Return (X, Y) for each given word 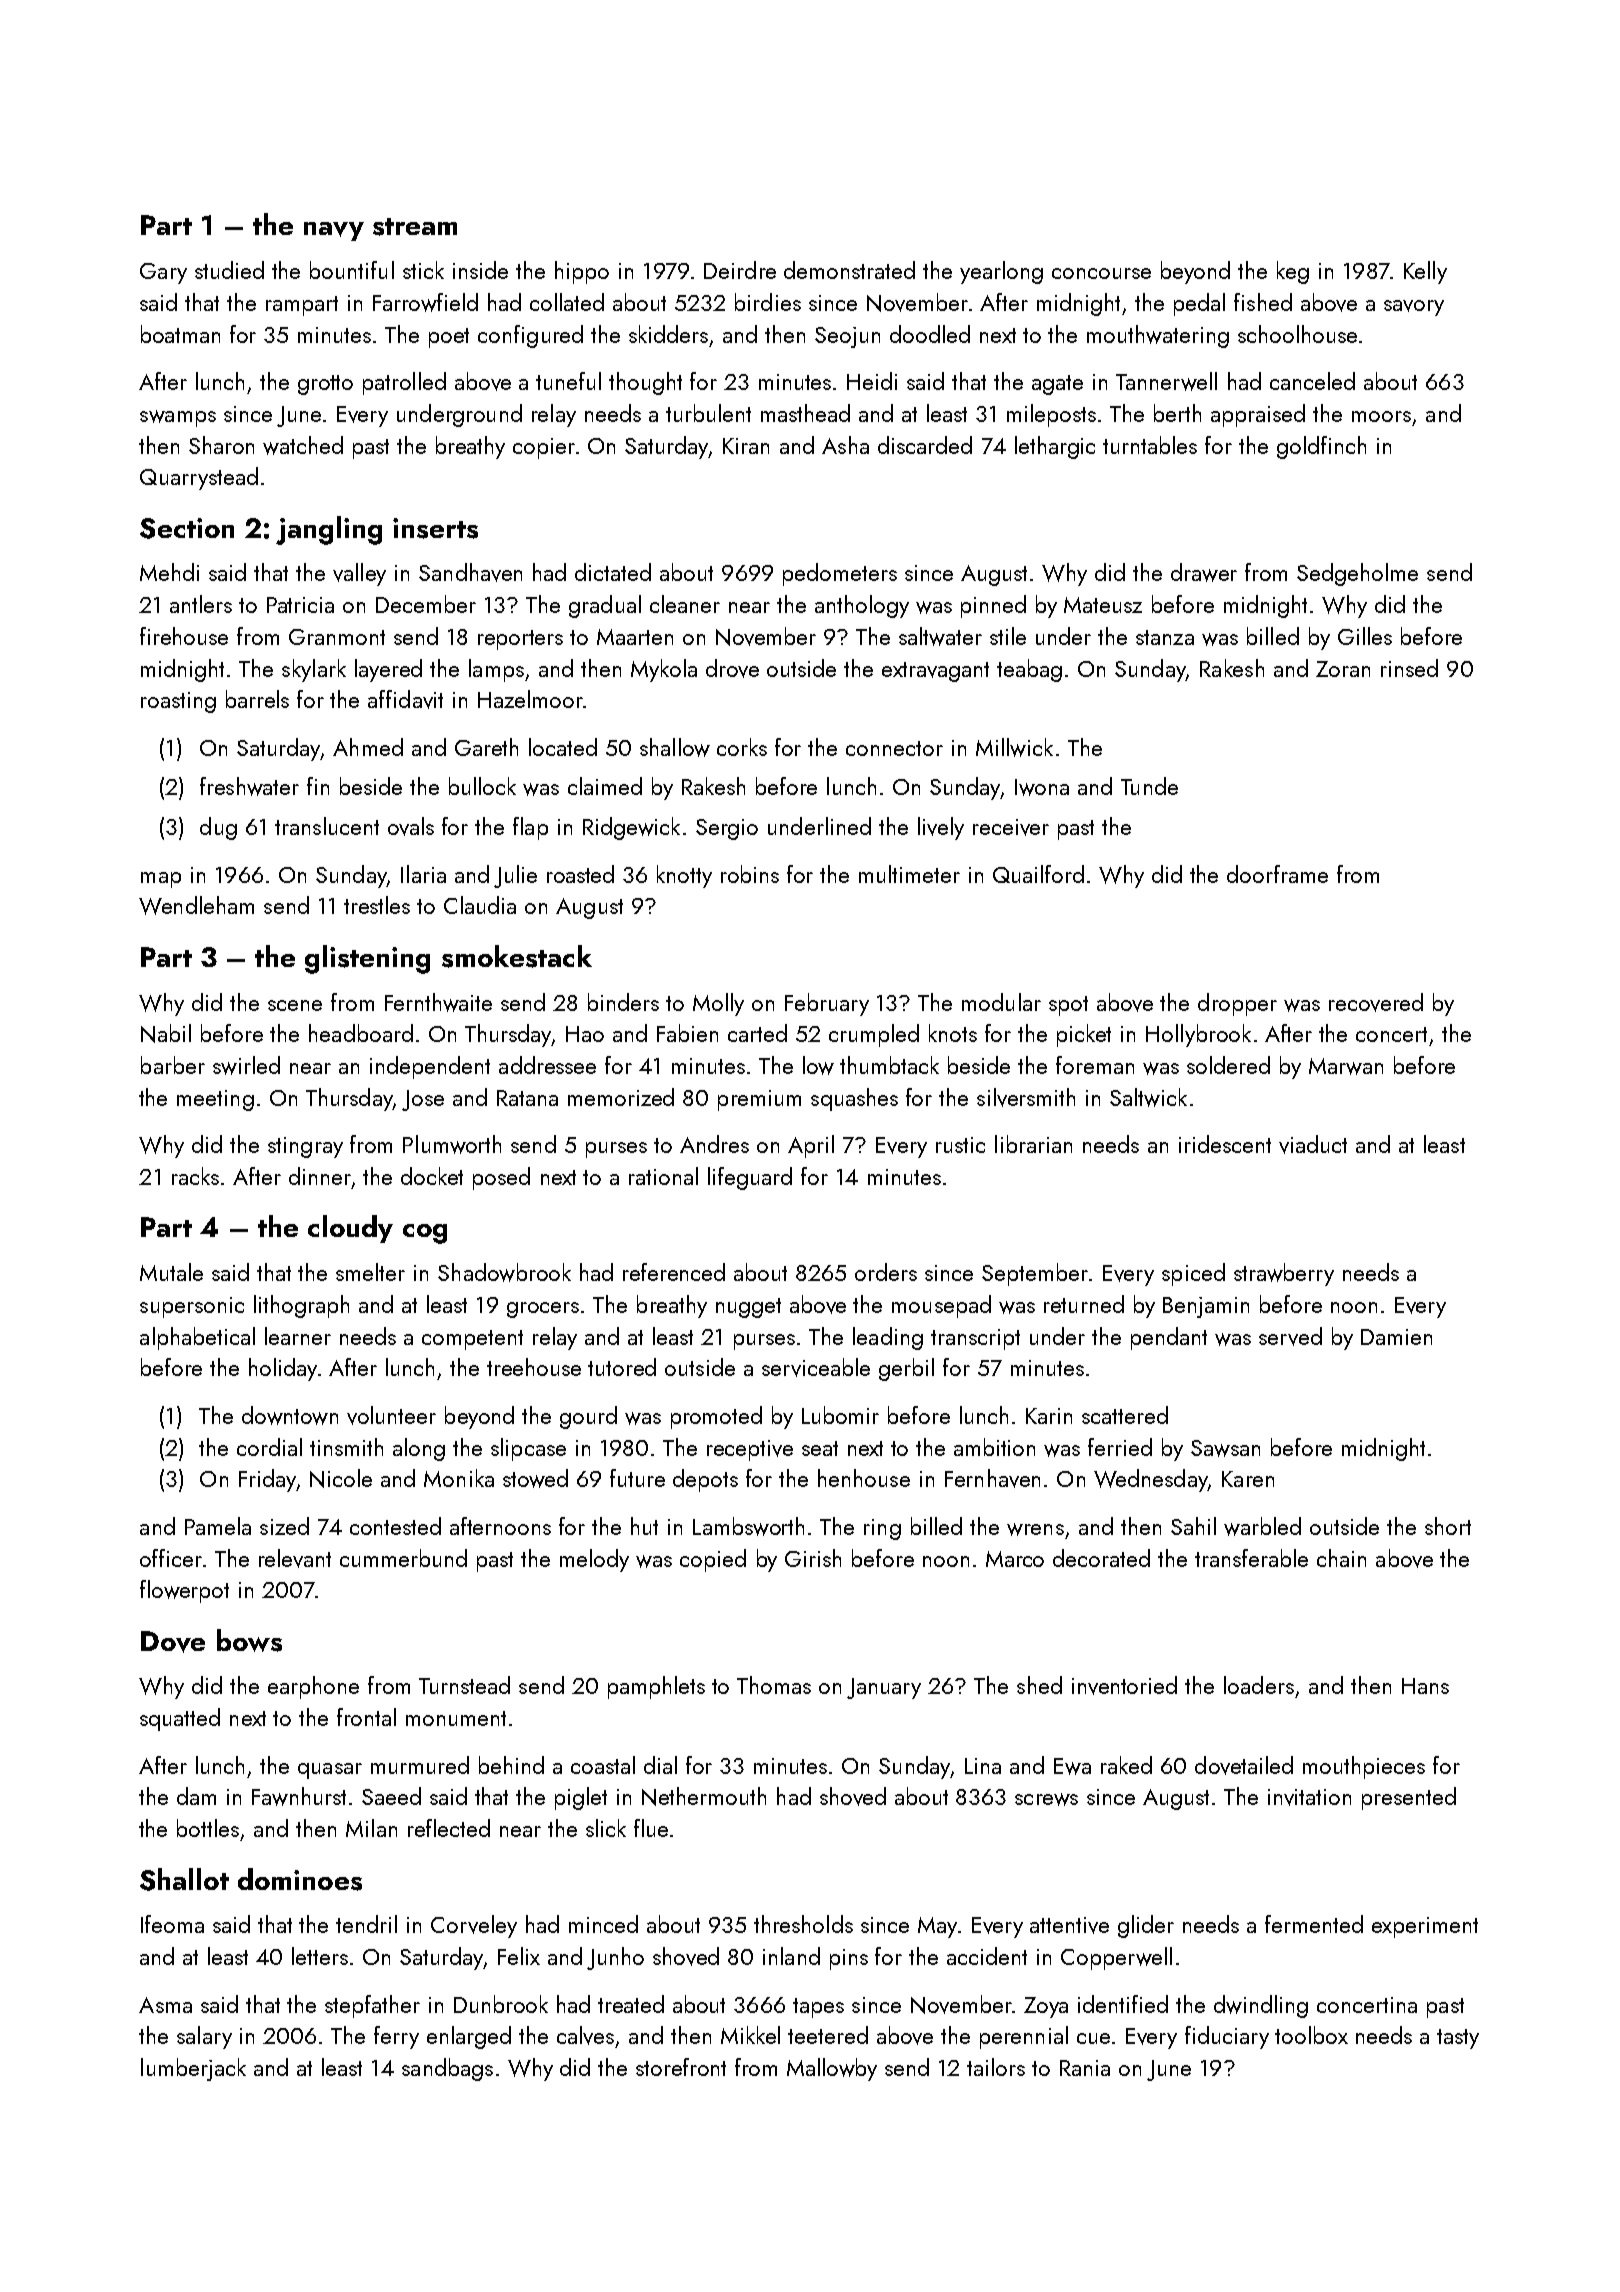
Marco (1015, 1559)
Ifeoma (172, 1924)
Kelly (1425, 272)
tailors (996, 2067)
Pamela (218, 1526)
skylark (314, 670)
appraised (1258, 415)
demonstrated (849, 270)
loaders (1259, 1685)
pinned (993, 606)
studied (229, 270)
